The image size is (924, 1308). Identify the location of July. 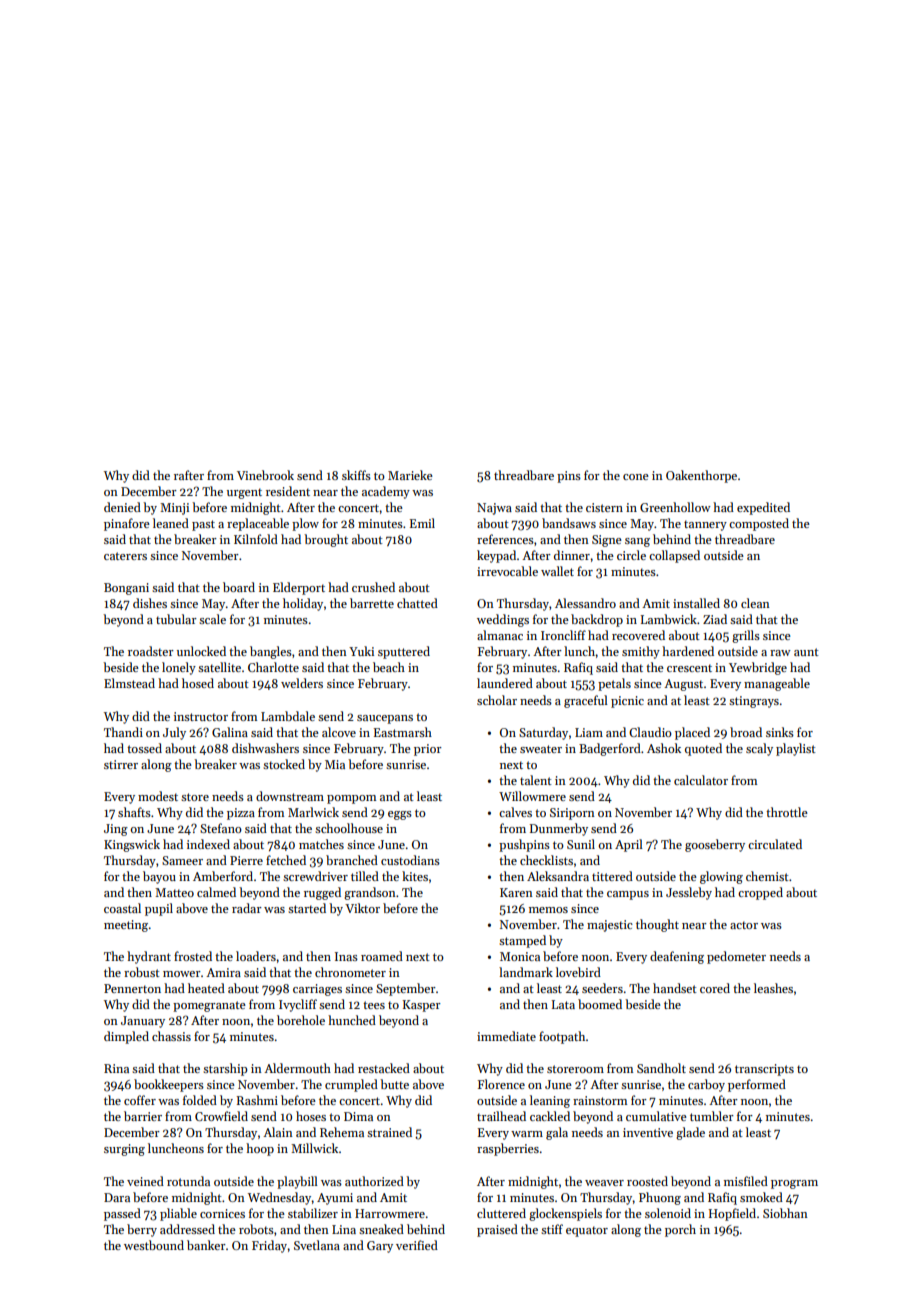
(174, 733).
